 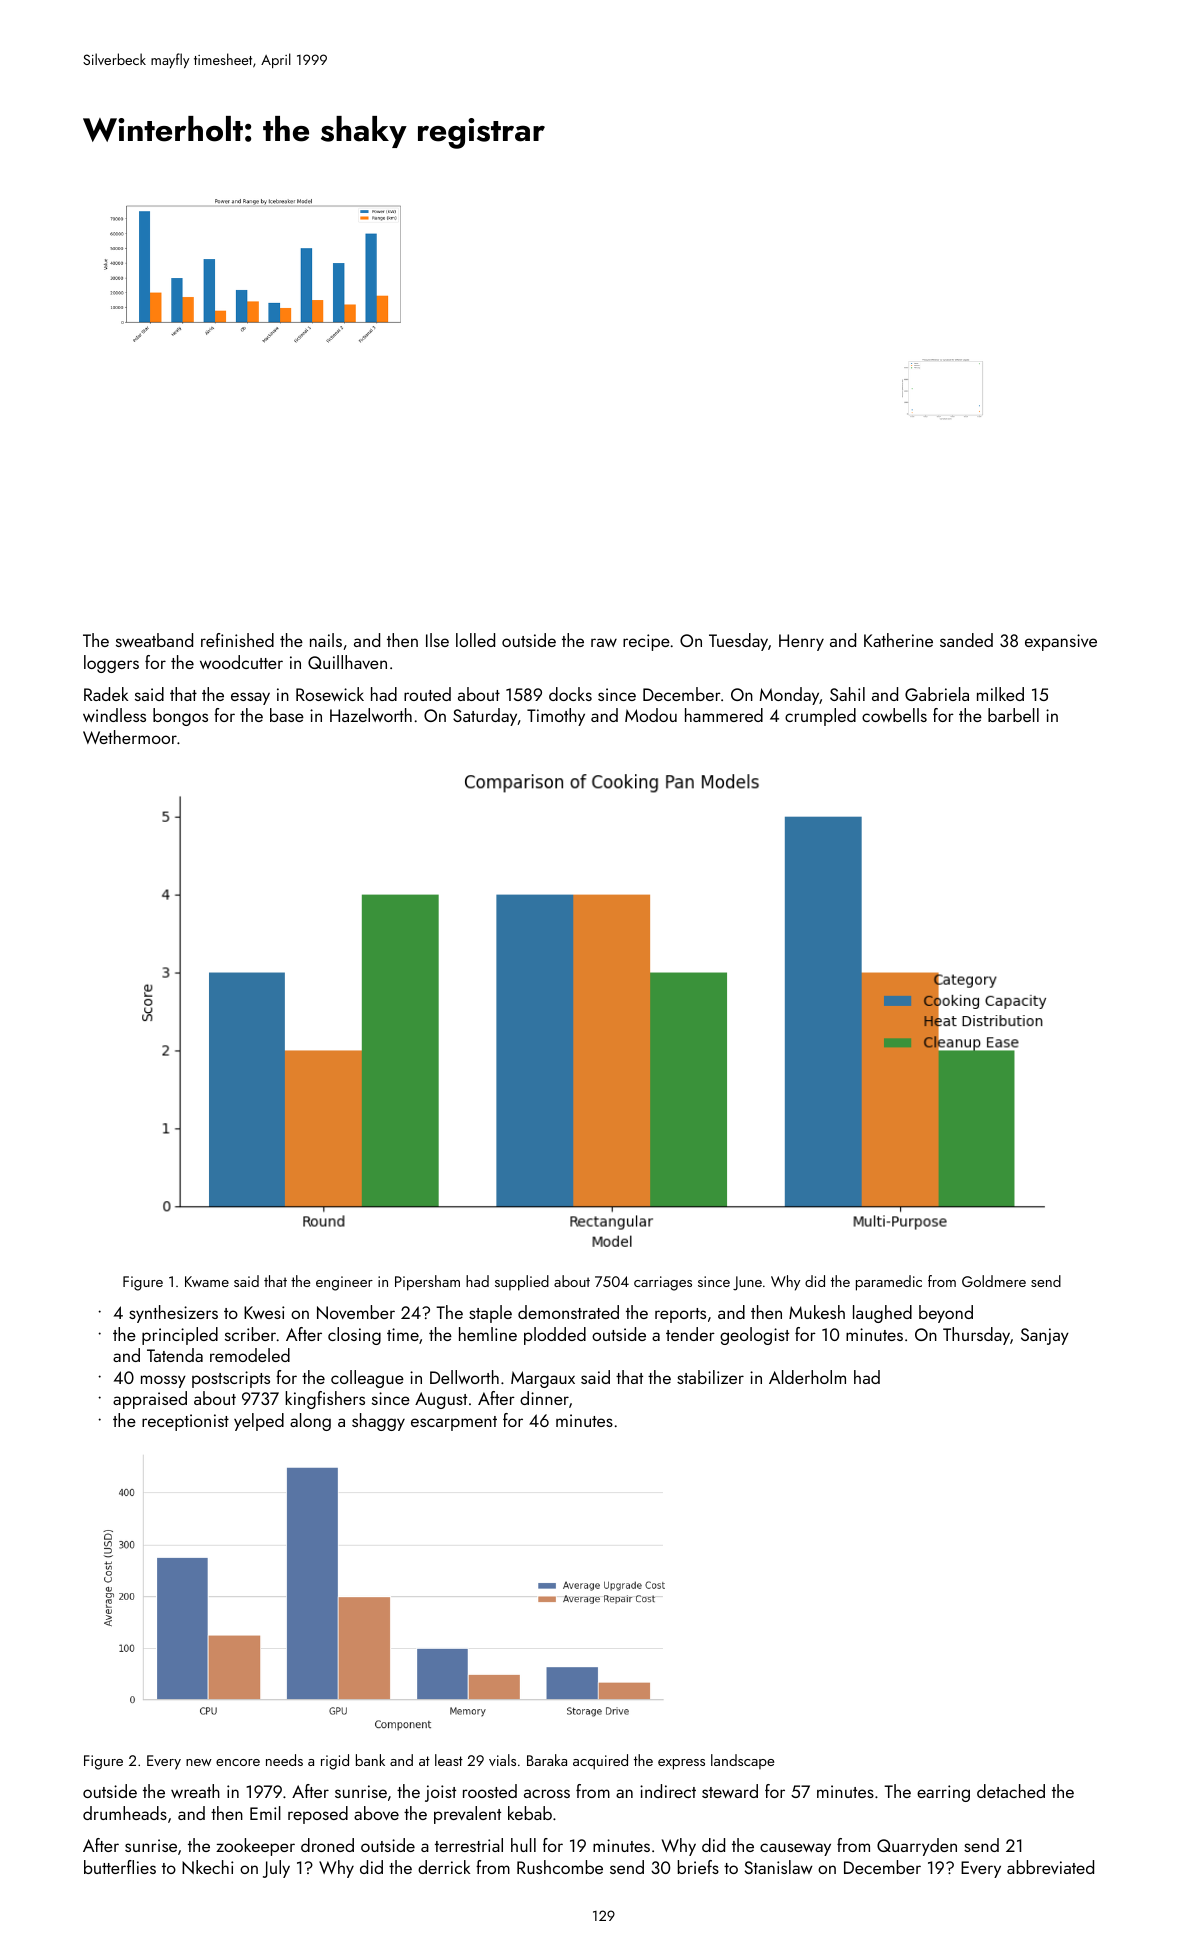 I want to click on carriages, so click(x=663, y=1283).
